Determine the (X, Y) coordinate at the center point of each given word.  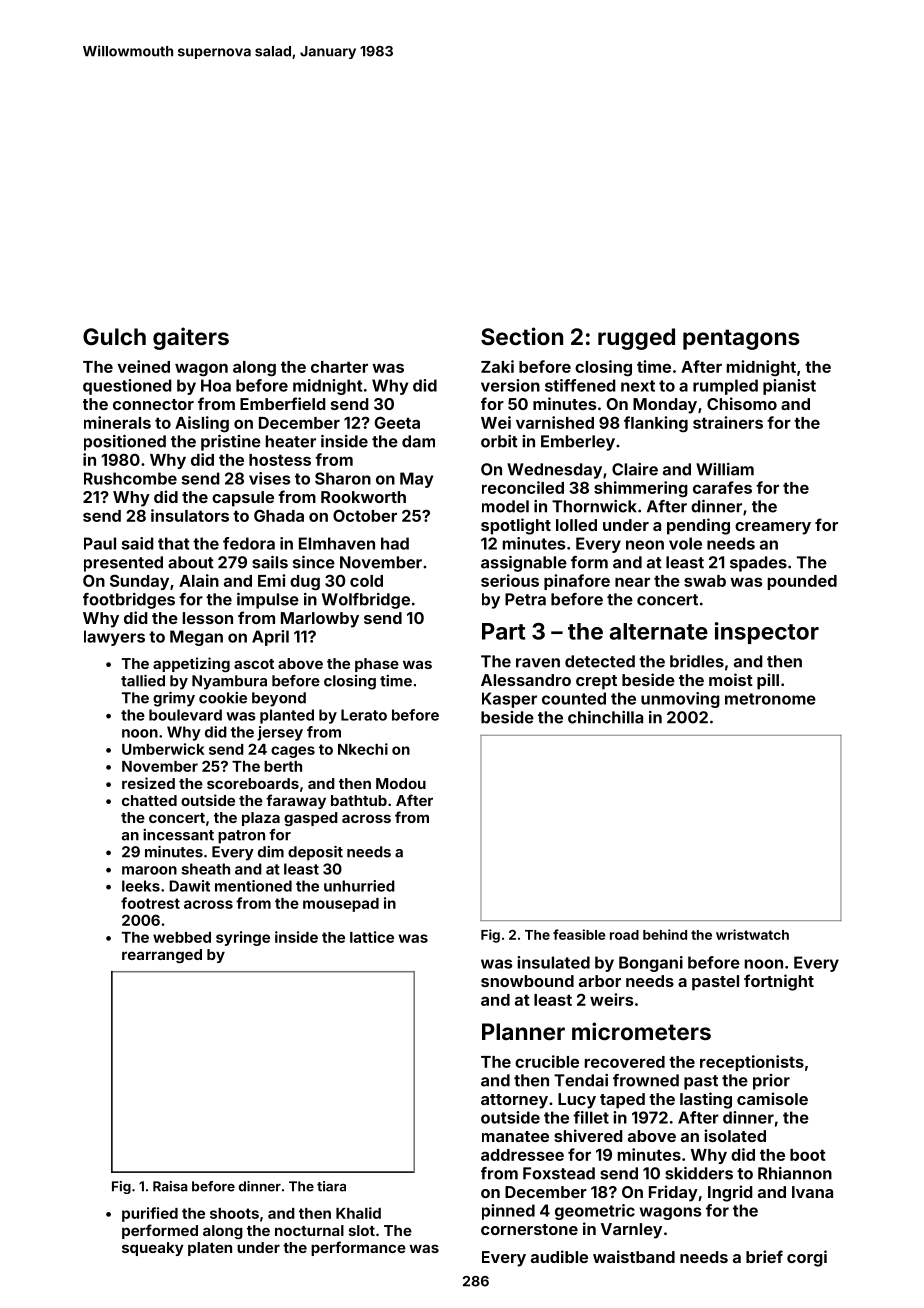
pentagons (741, 339)
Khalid (358, 1213)
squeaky (153, 1249)
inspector (767, 633)
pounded (802, 582)
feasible (579, 934)
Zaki (497, 366)
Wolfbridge (366, 601)
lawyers (114, 638)
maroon (149, 870)
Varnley (631, 1231)
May (416, 480)
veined (143, 366)
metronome (770, 699)
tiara (331, 1186)
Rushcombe (130, 478)
